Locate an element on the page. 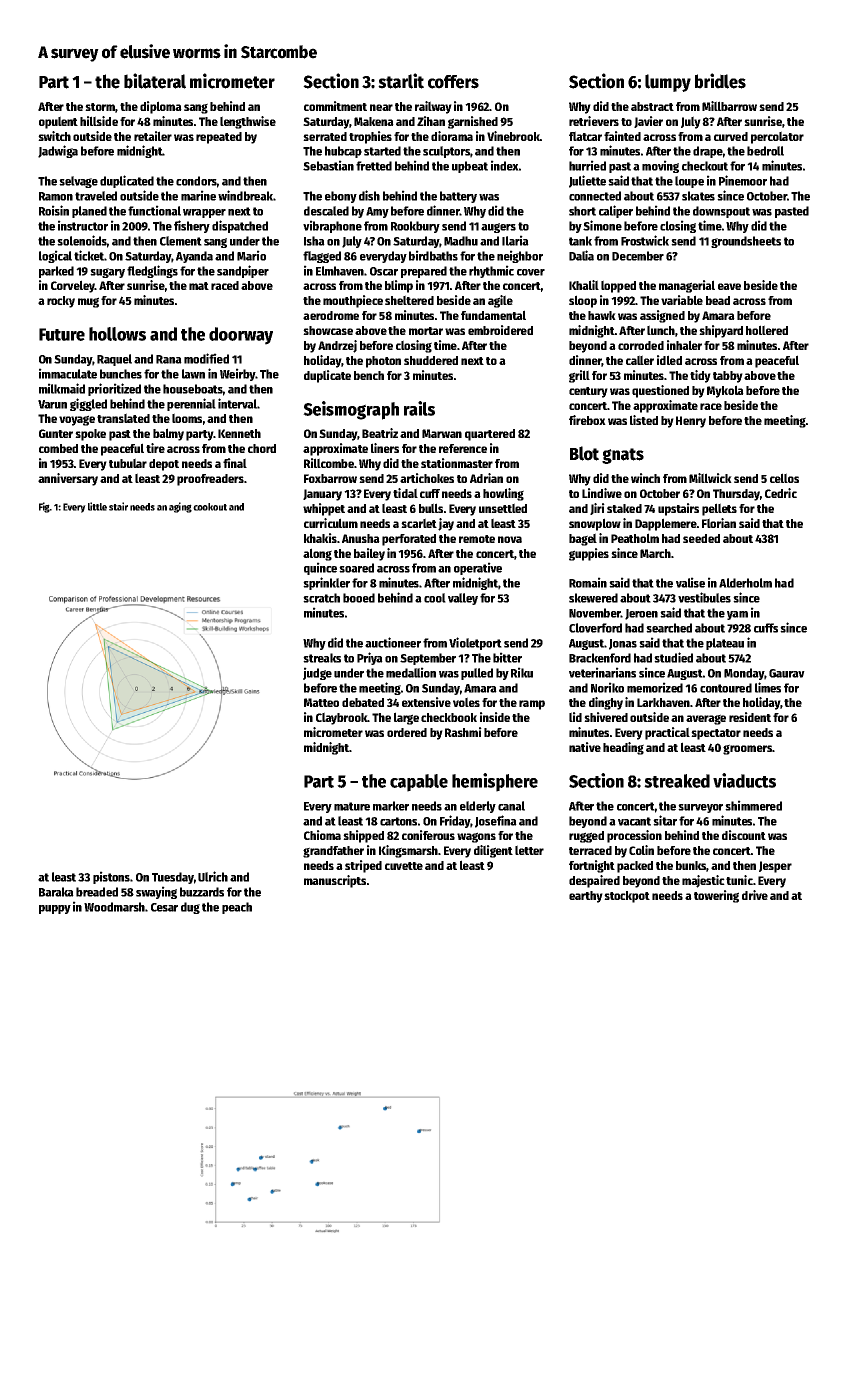 The width and height of the page is (849, 1400). bilateral is located at coordinates (155, 81).
